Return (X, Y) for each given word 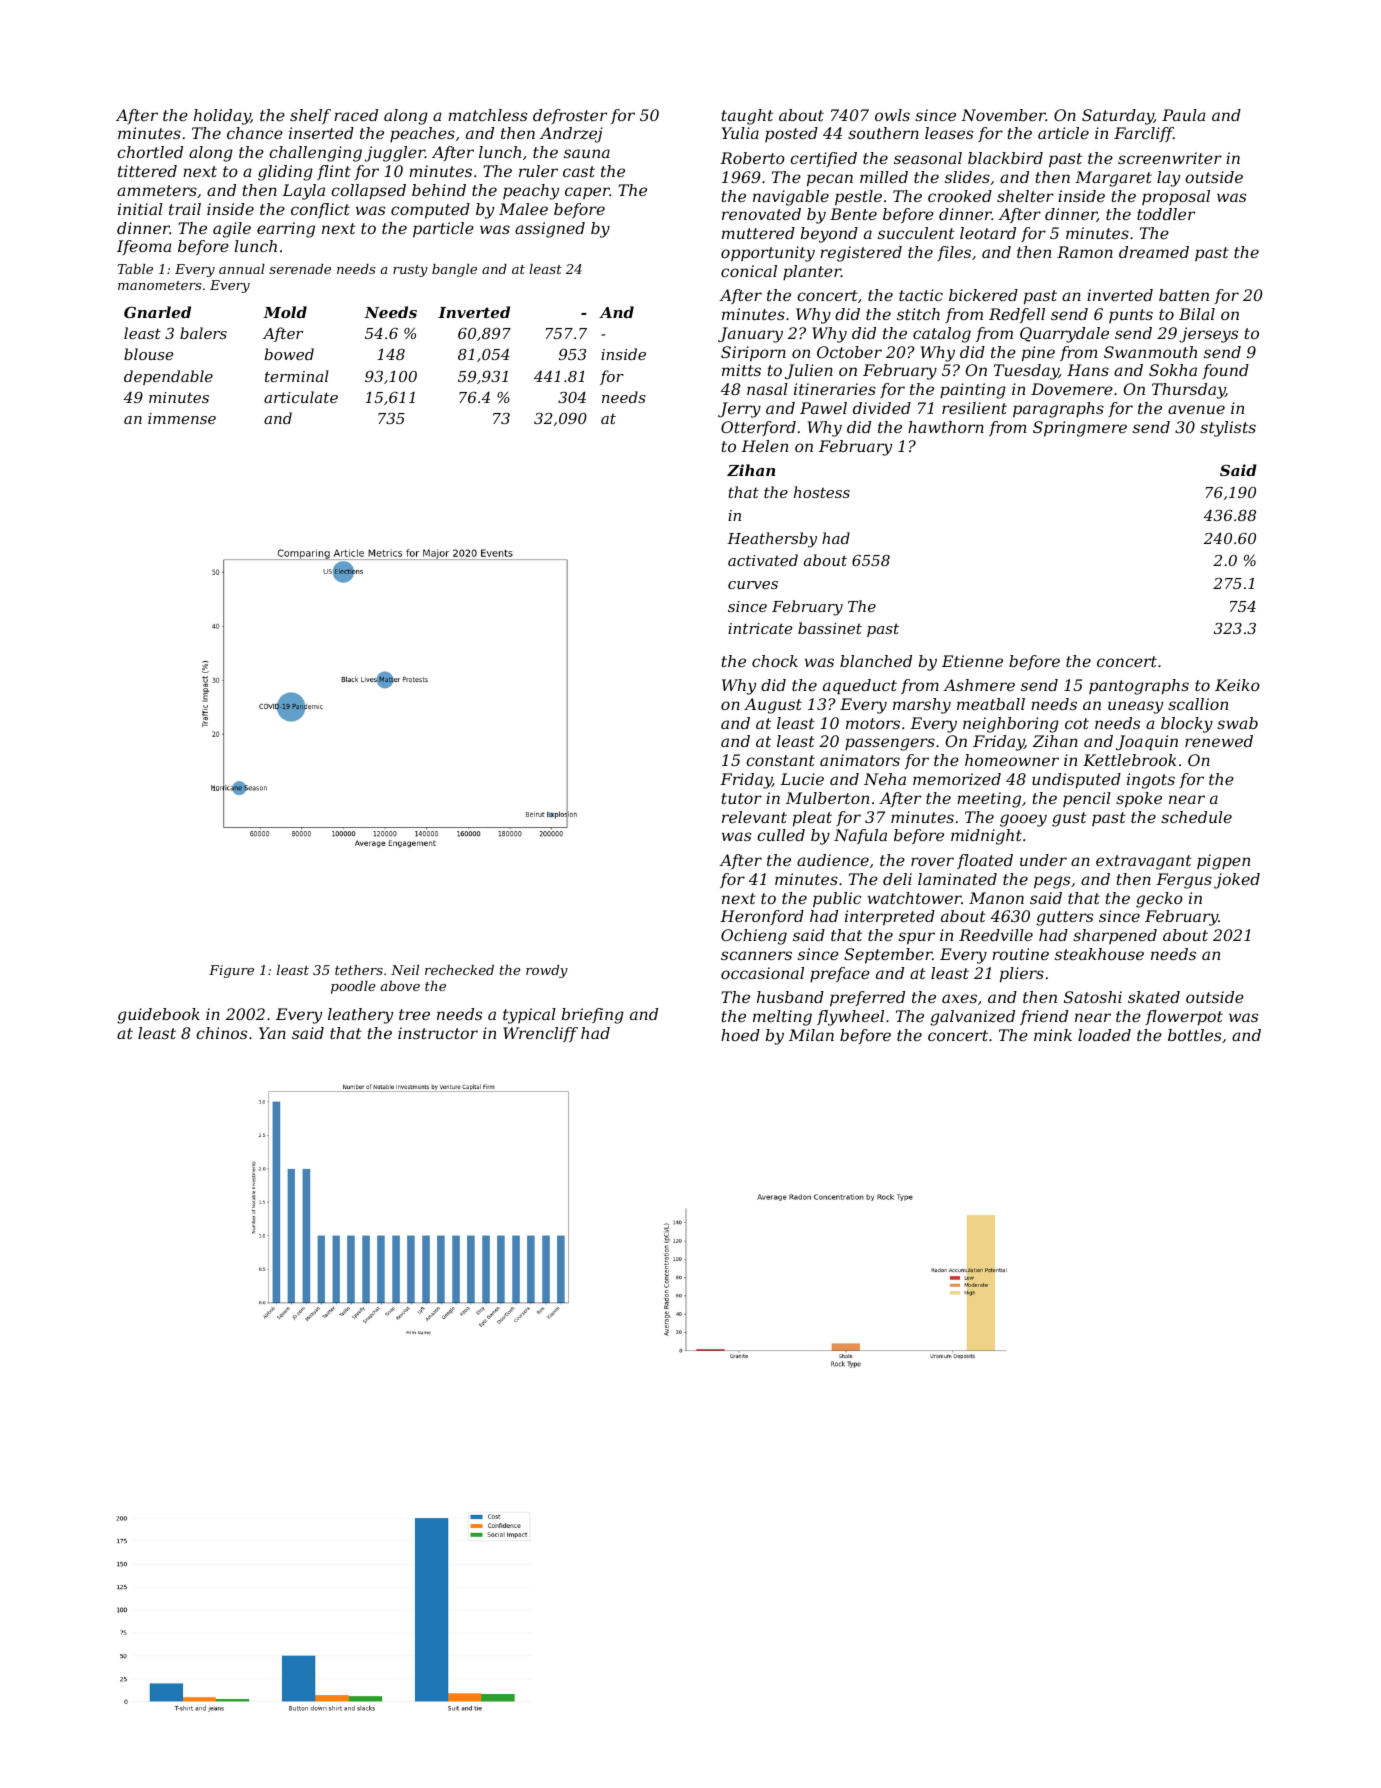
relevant (754, 817)
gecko (1159, 900)
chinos (221, 1033)
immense (182, 418)
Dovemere (1072, 389)
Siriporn (753, 354)
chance (255, 133)
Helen (764, 446)
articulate (301, 397)
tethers (359, 970)
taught (747, 117)
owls (892, 115)
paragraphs (1058, 410)
